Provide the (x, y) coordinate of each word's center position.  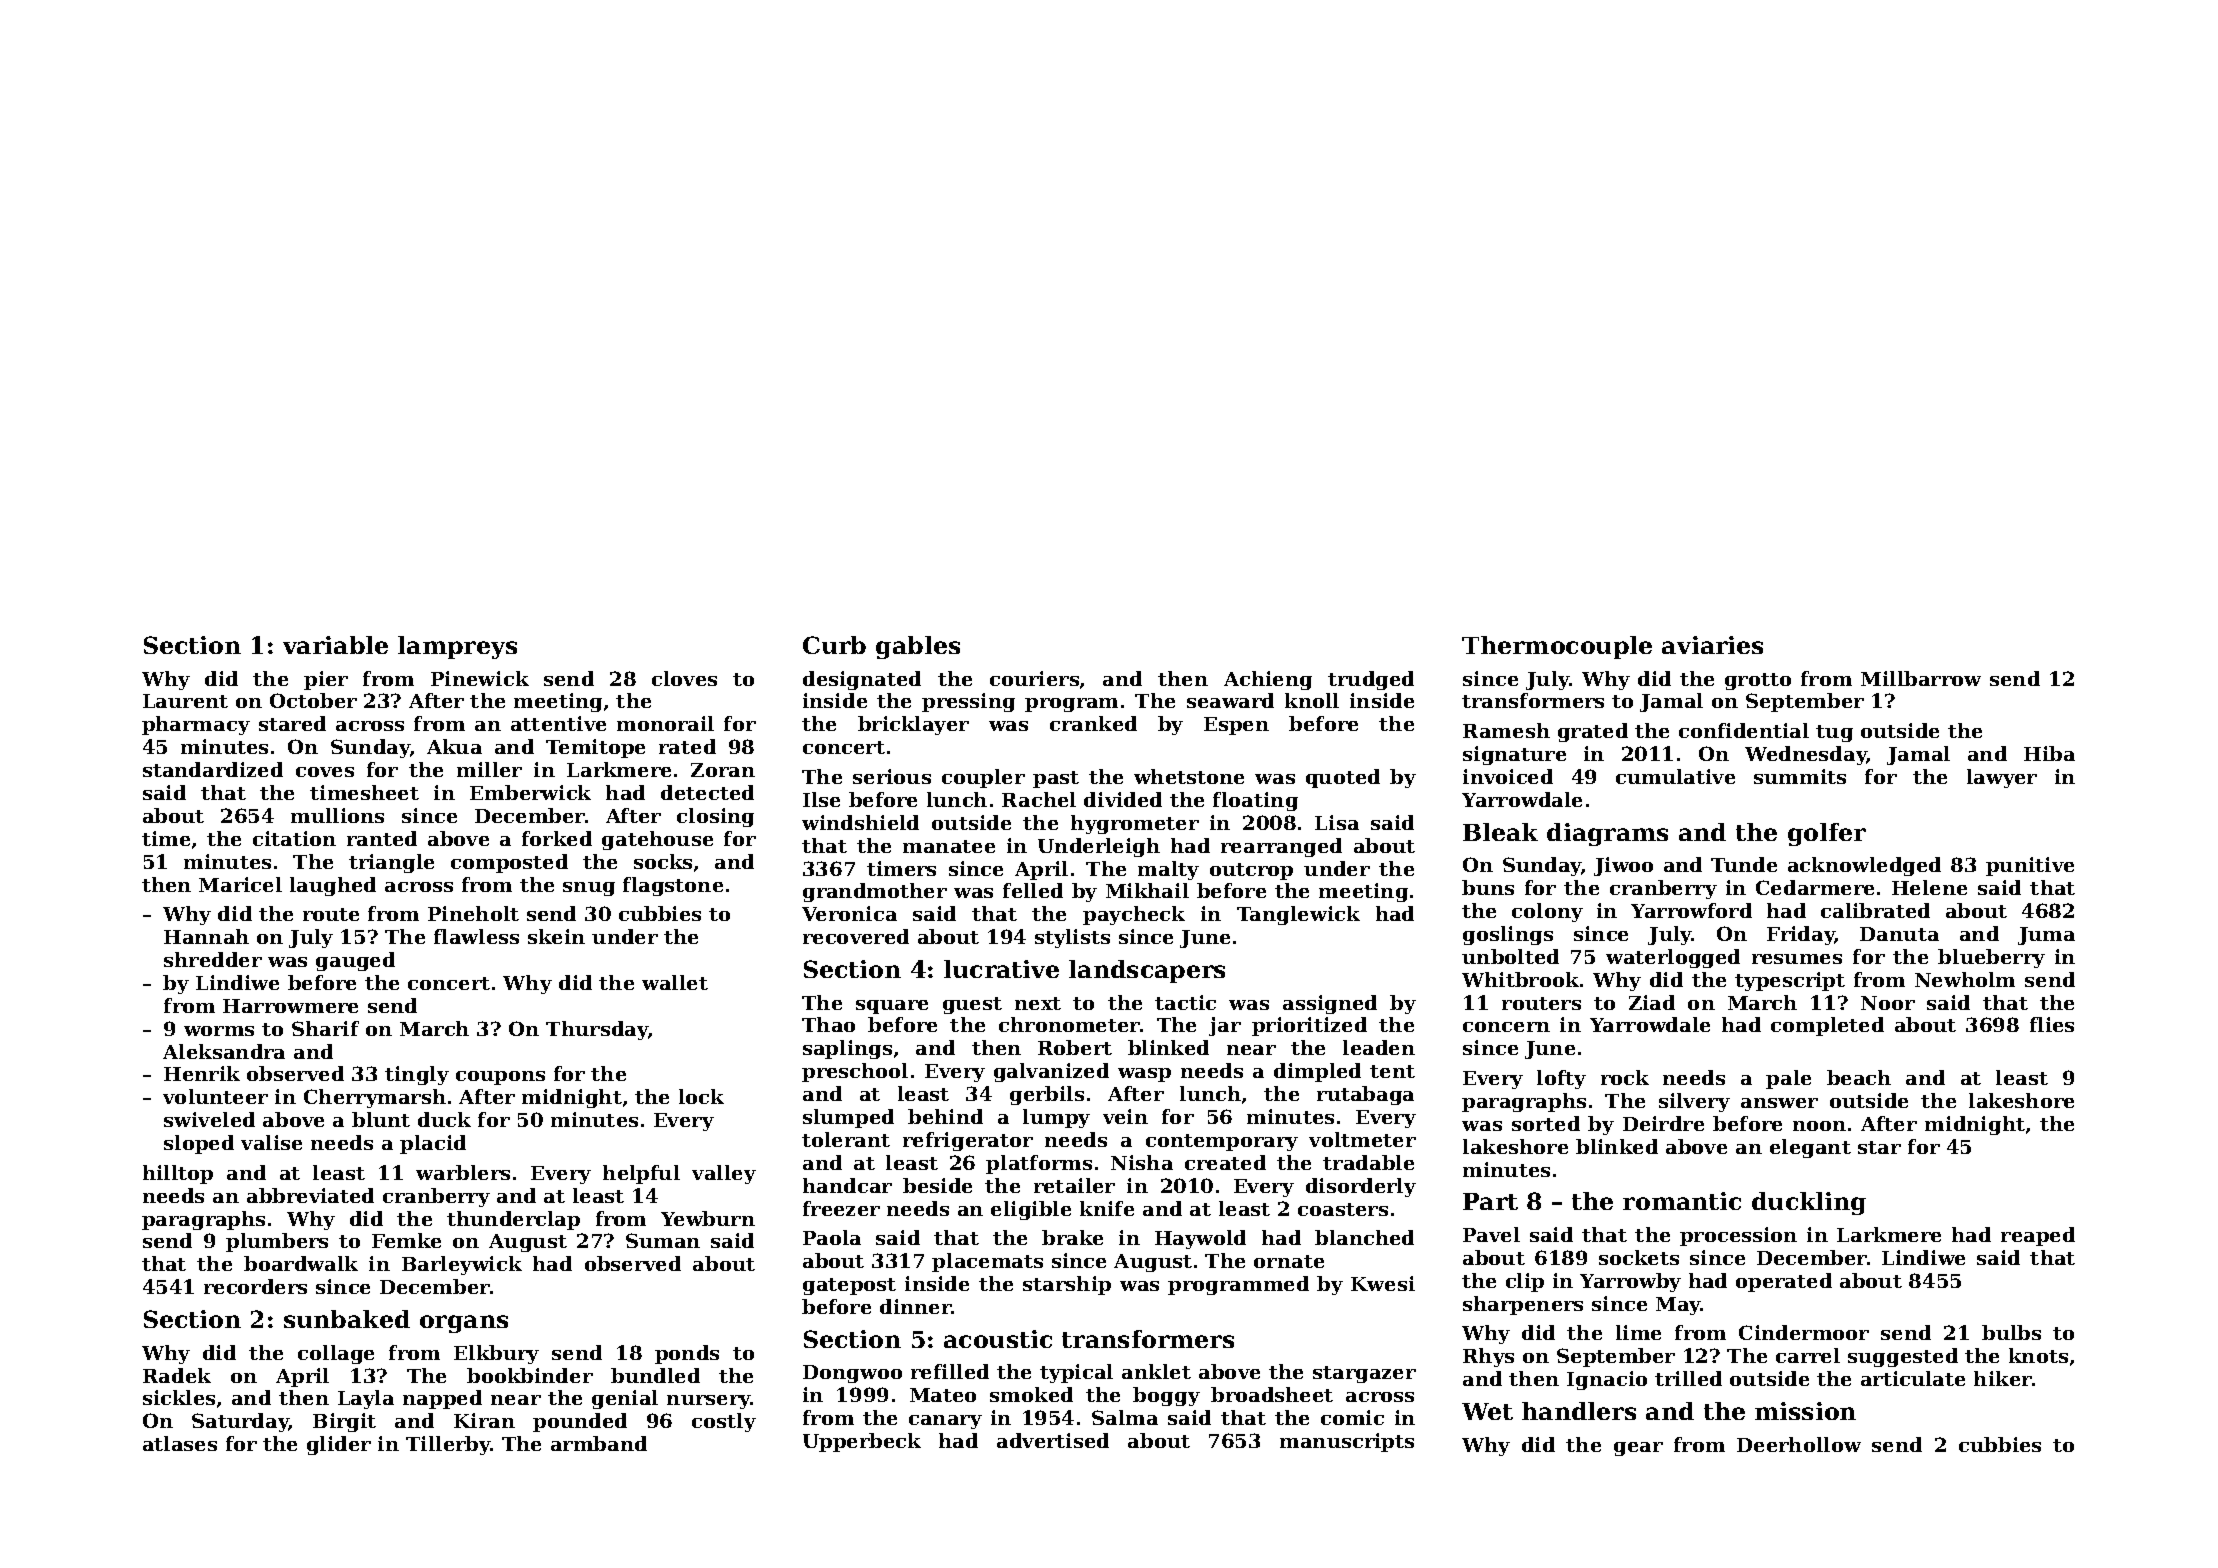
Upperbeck (862, 1442)
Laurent (185, 701)
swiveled (209, 1119)
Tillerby (448, 1445)
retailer (1074, 1185)
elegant (1810, 1148)
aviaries (1712, 645)
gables (918, 647)
